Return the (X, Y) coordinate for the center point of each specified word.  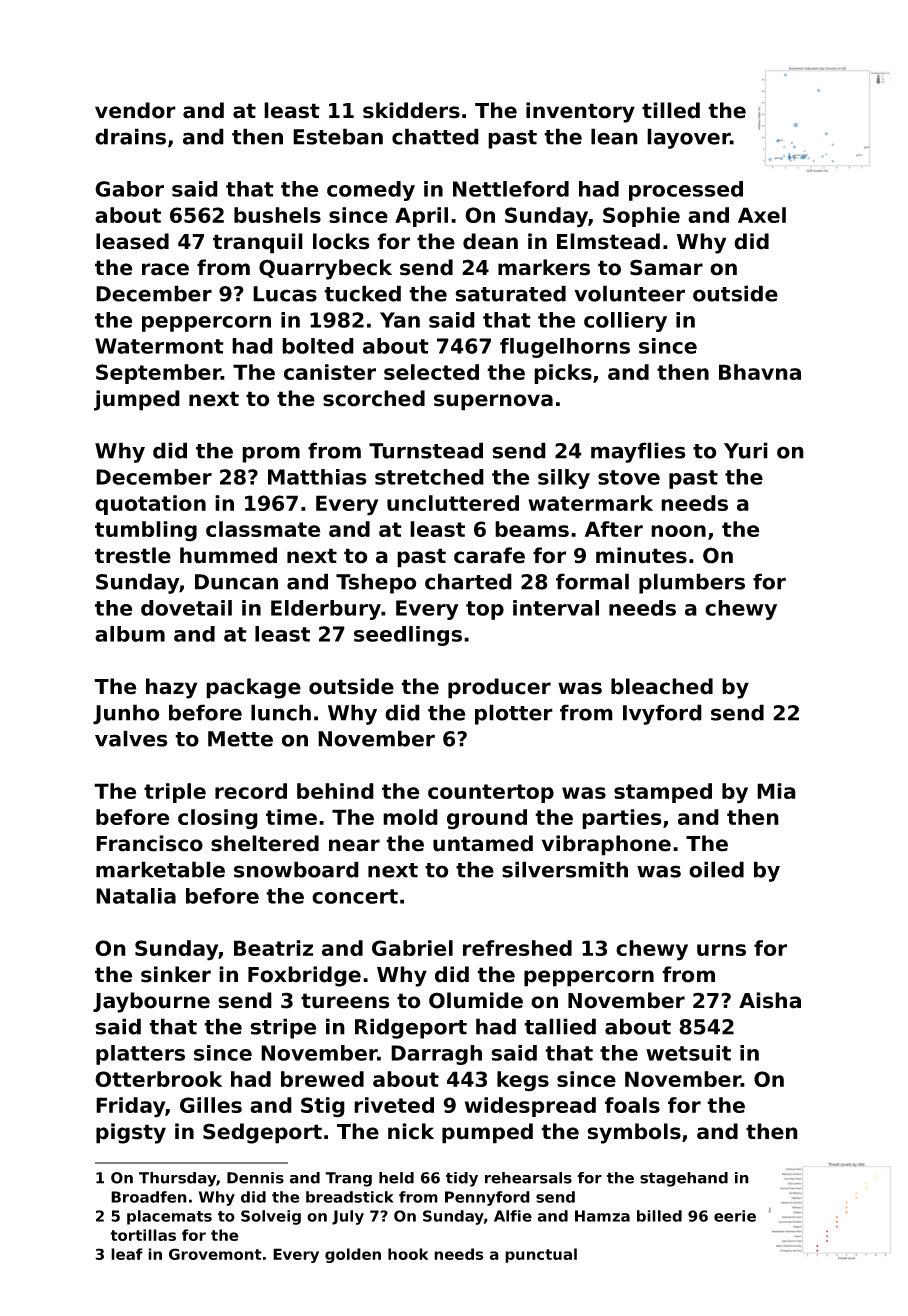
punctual (541, 1255)
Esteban (338, 136)
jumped (137, 400)
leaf (127, 1254)
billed (659, 1216)
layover (688, 138)
